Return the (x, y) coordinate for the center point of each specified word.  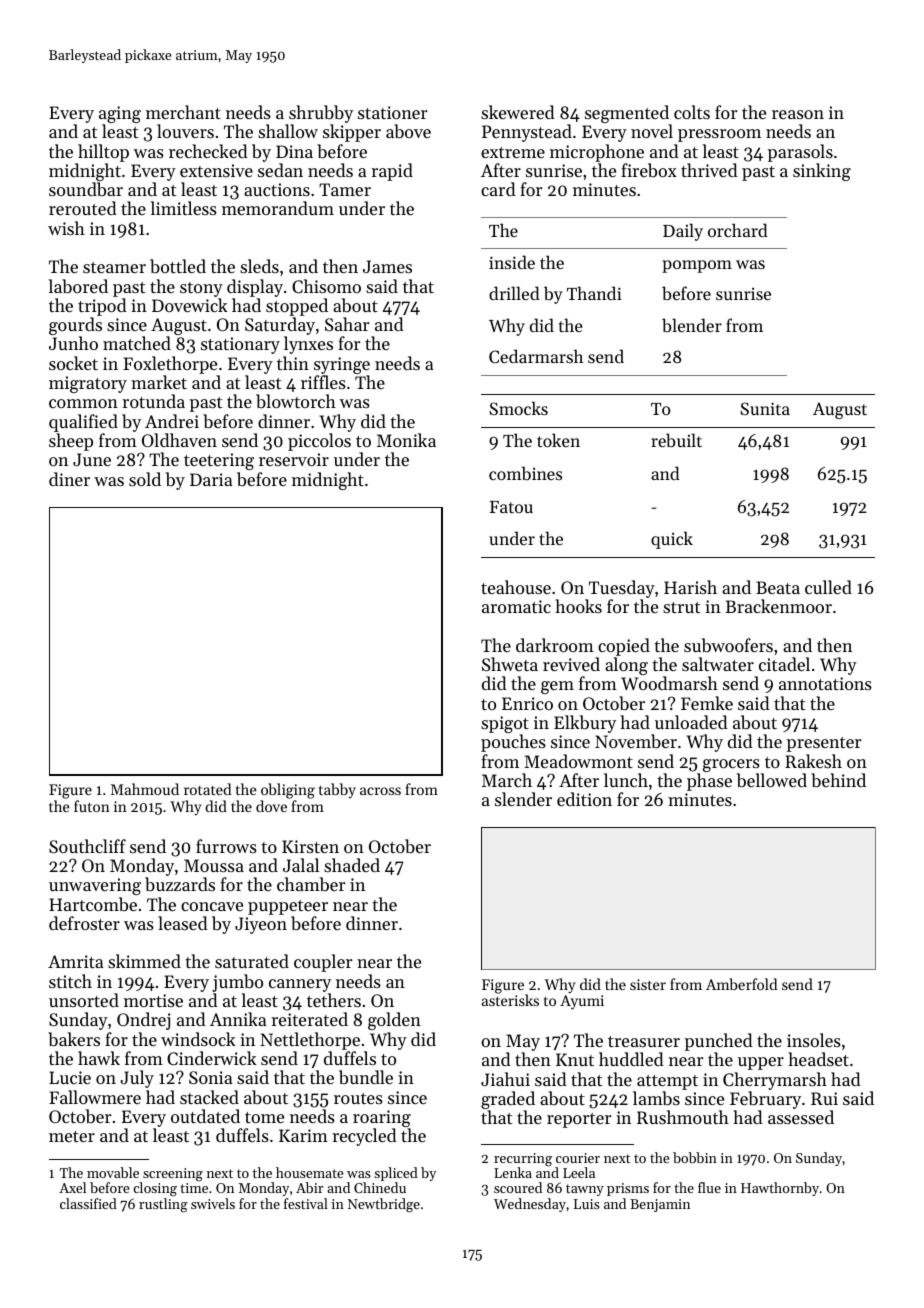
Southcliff (87, 846)
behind (838, 780)
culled (828, 587)
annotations (825, 683)
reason (798, 114)
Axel (72, 1187)
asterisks (510, 1000)
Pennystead (527, 133)
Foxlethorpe (170, 365)
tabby (337, 790)
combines (525, 473)
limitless (184, 208)
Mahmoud (145, 789)
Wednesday (530, 1205)
